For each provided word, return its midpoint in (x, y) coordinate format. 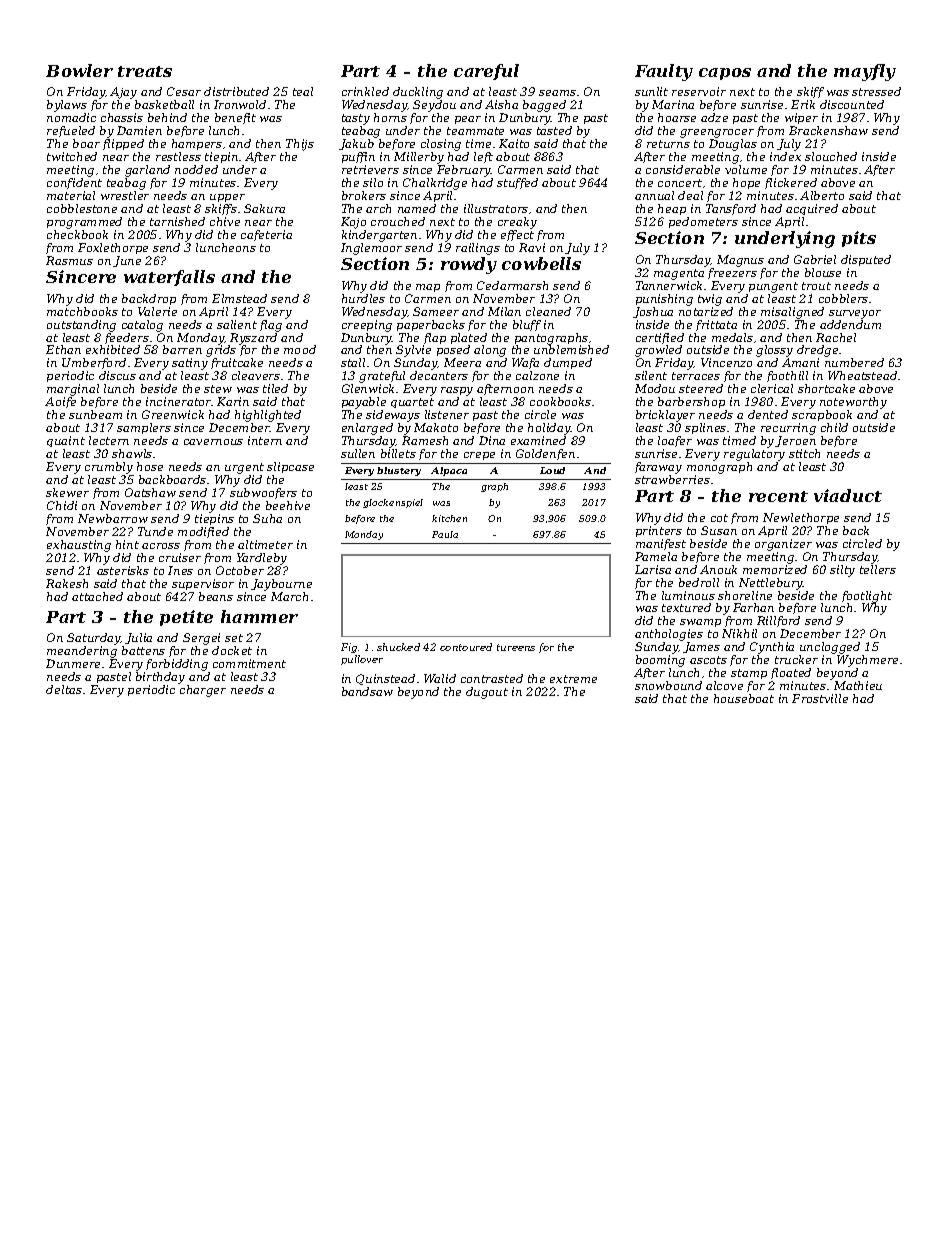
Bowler (79, 70)
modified (203, 532)
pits (859, 239)
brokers (364, 195)
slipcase (290, 467)
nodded (196, 169)
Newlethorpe (801, 518)
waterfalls (169, 278)
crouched (398, 221)
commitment (249, 663)
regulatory (754, 455)
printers (659, 531)
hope (746, 183)
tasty (356, 119)
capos (725, 74)
